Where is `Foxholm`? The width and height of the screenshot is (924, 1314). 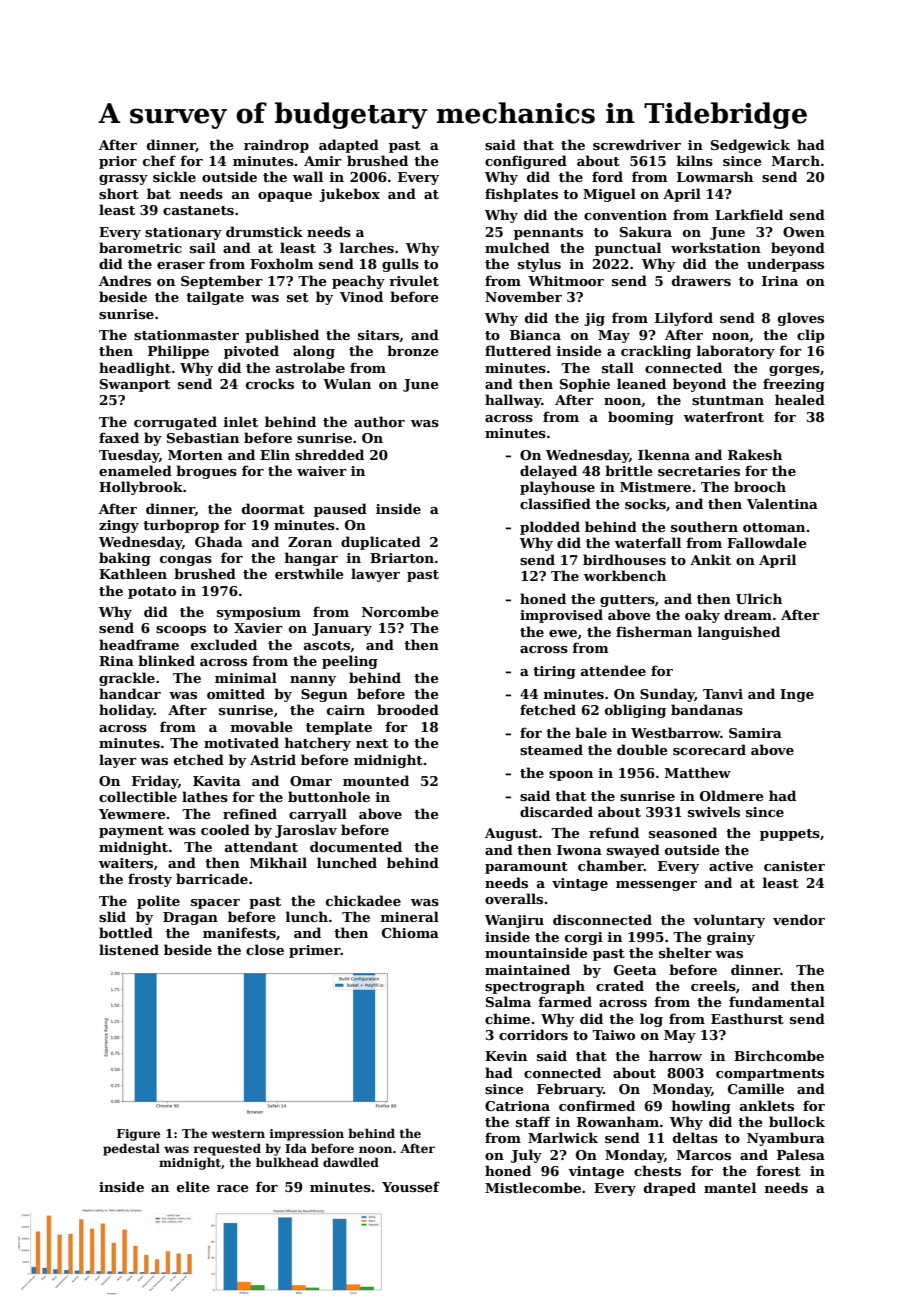
Foxholm is located at coordinates (282, 263).
